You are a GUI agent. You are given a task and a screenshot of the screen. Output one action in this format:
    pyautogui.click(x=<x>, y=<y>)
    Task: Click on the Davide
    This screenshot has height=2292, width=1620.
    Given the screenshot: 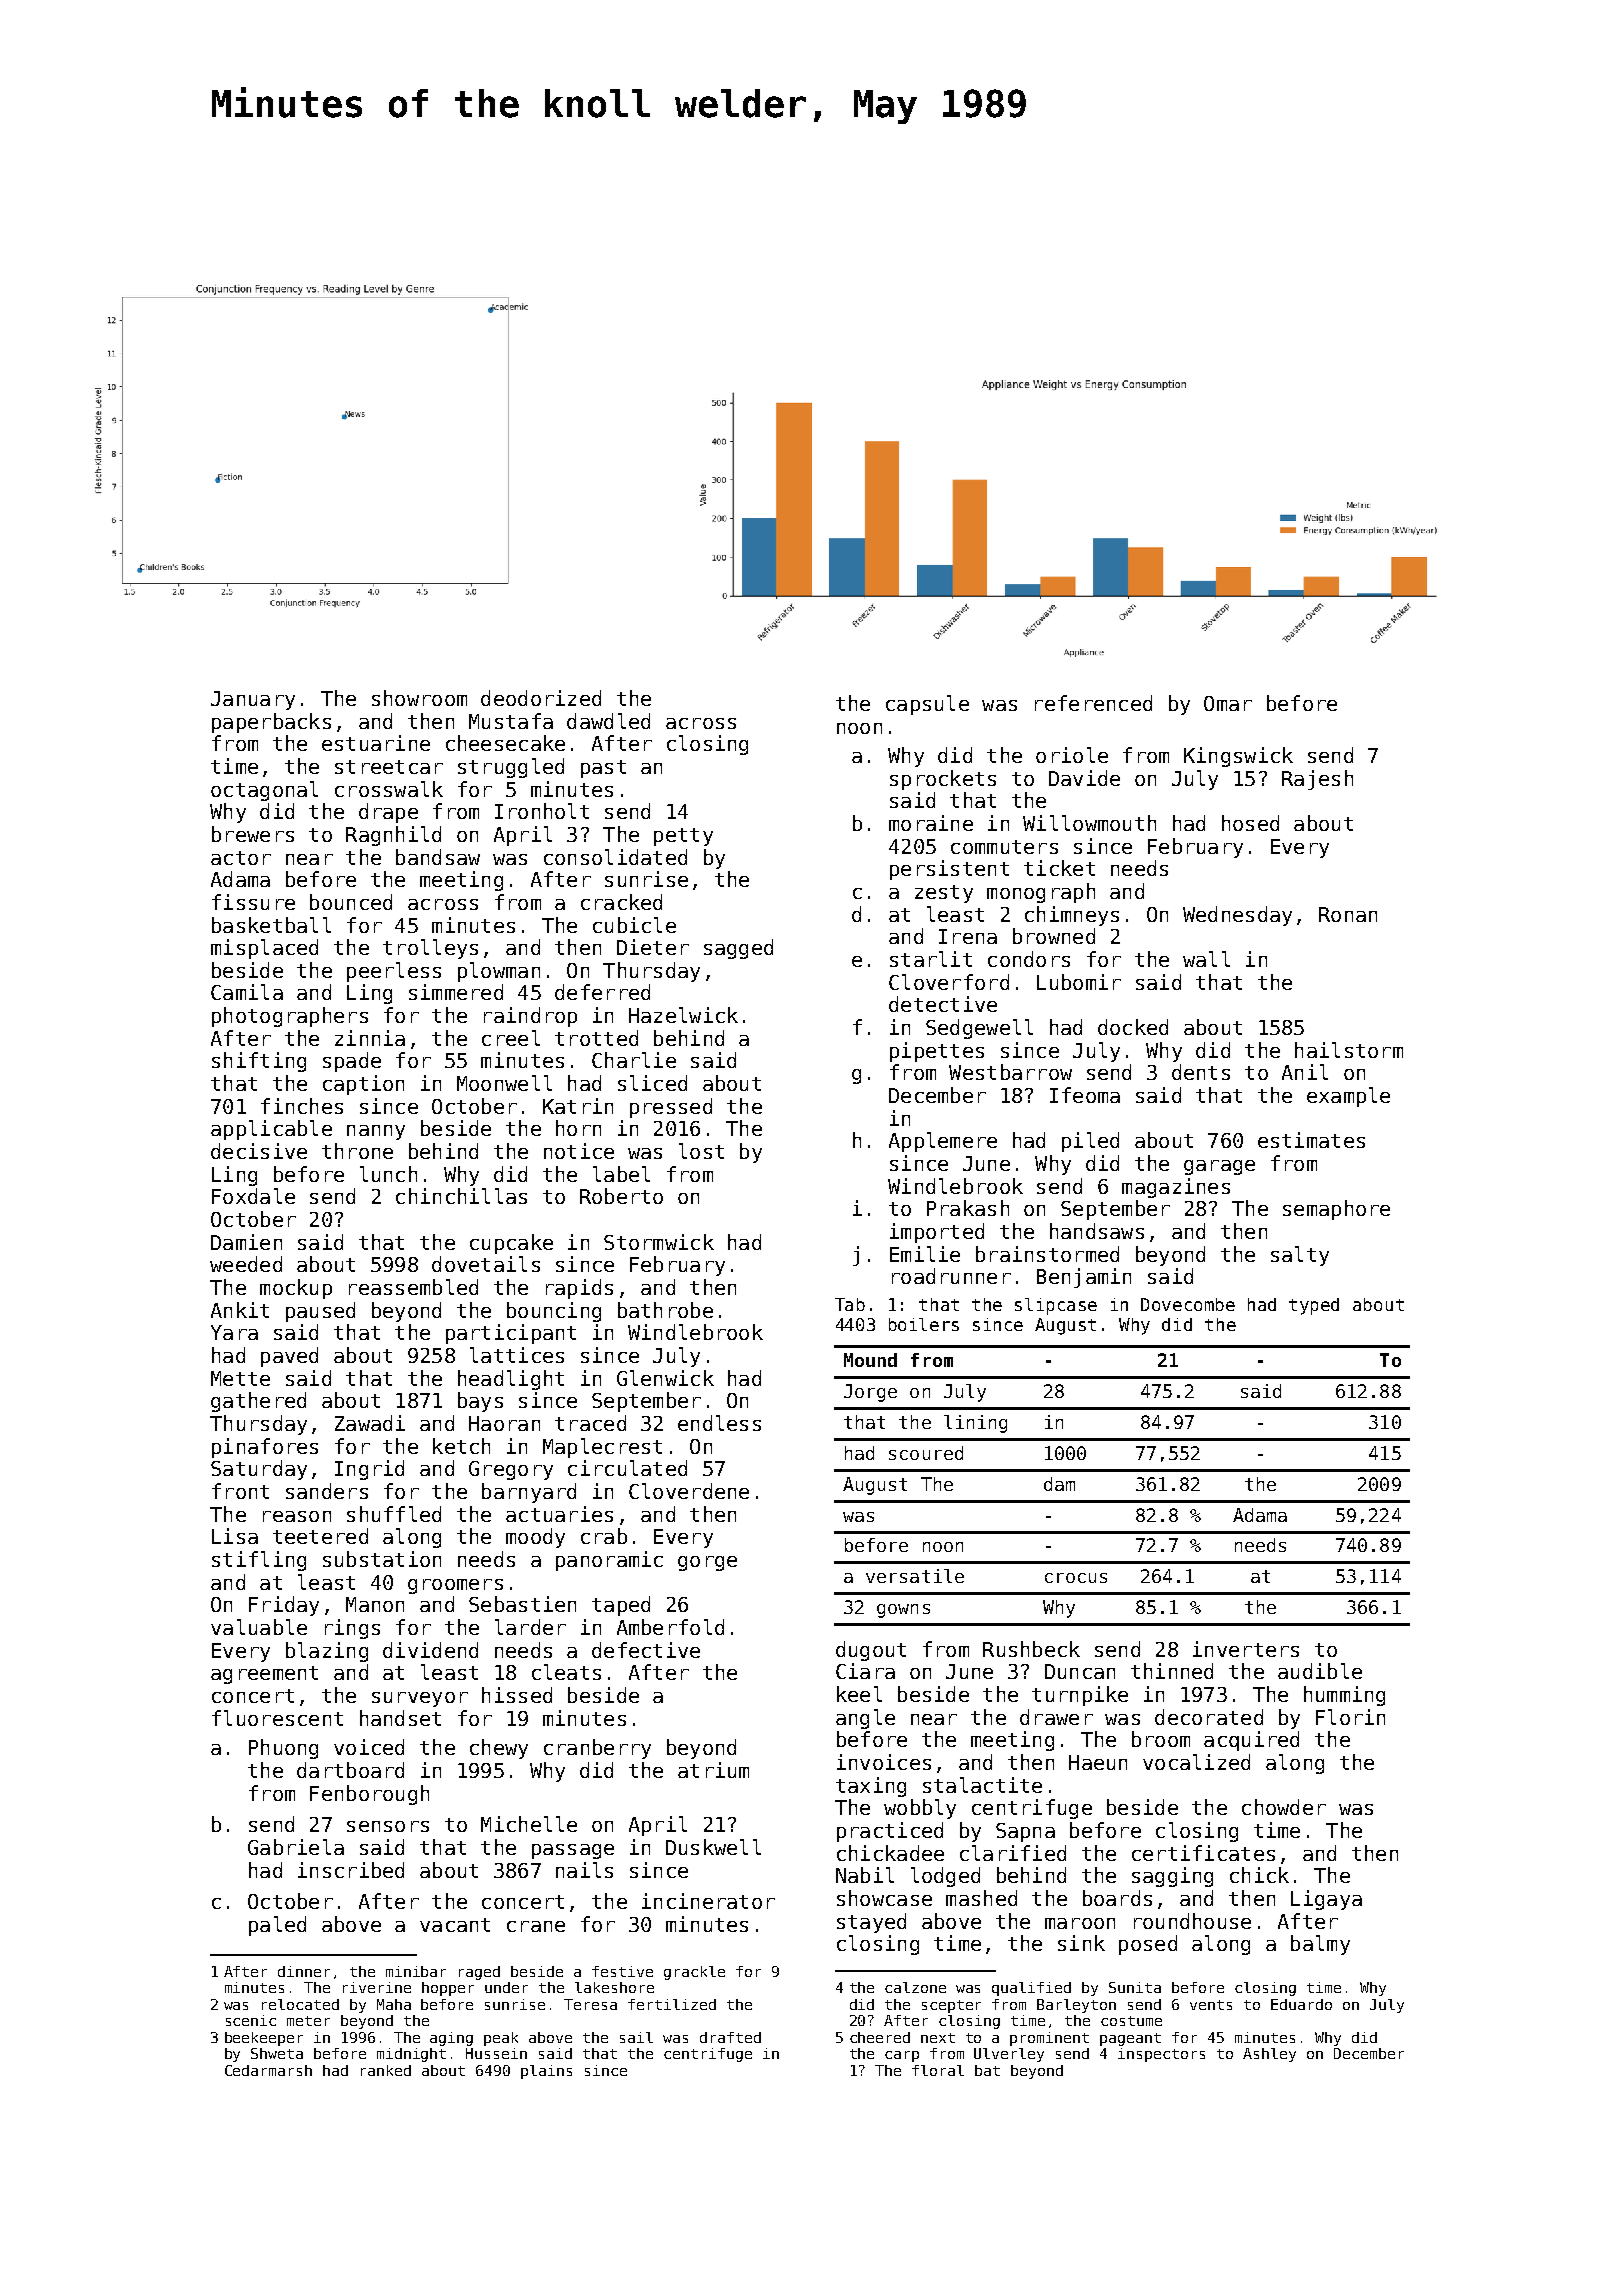 What is the action you would take?
    pyautogui.click(x=1084, y=778)
